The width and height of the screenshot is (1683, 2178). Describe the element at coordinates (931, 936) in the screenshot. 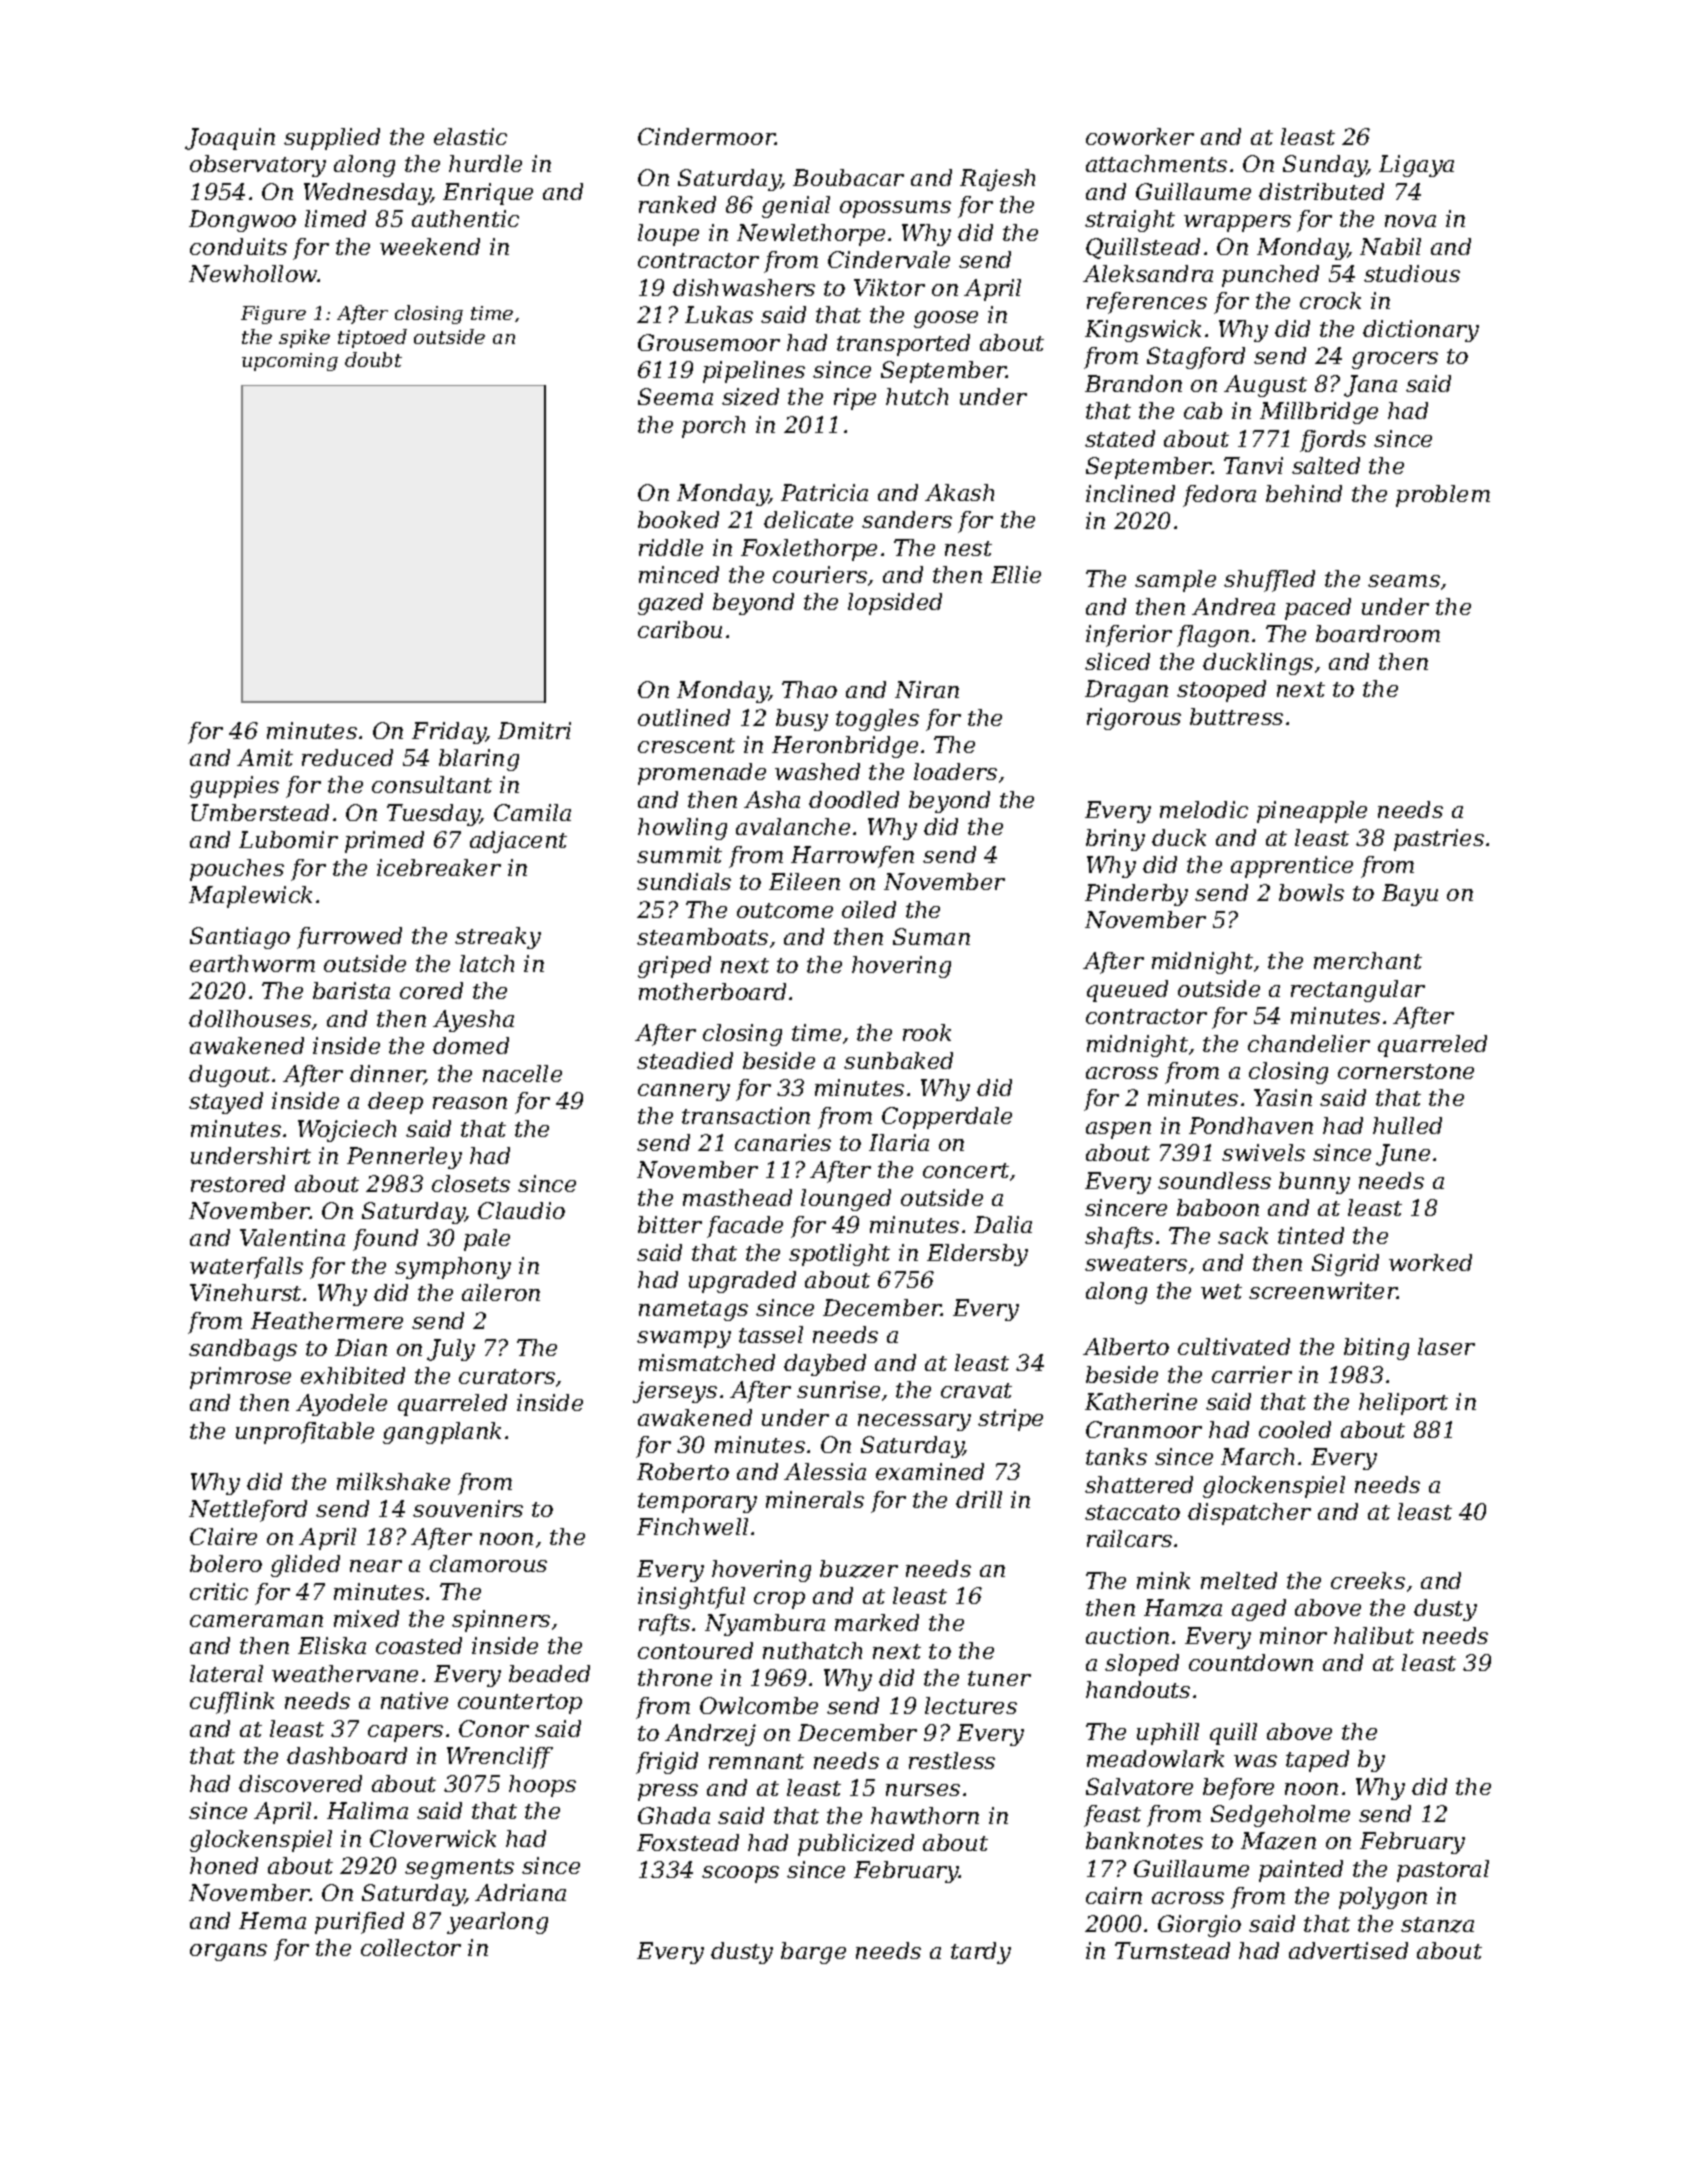

I see `Suman` at that location.
